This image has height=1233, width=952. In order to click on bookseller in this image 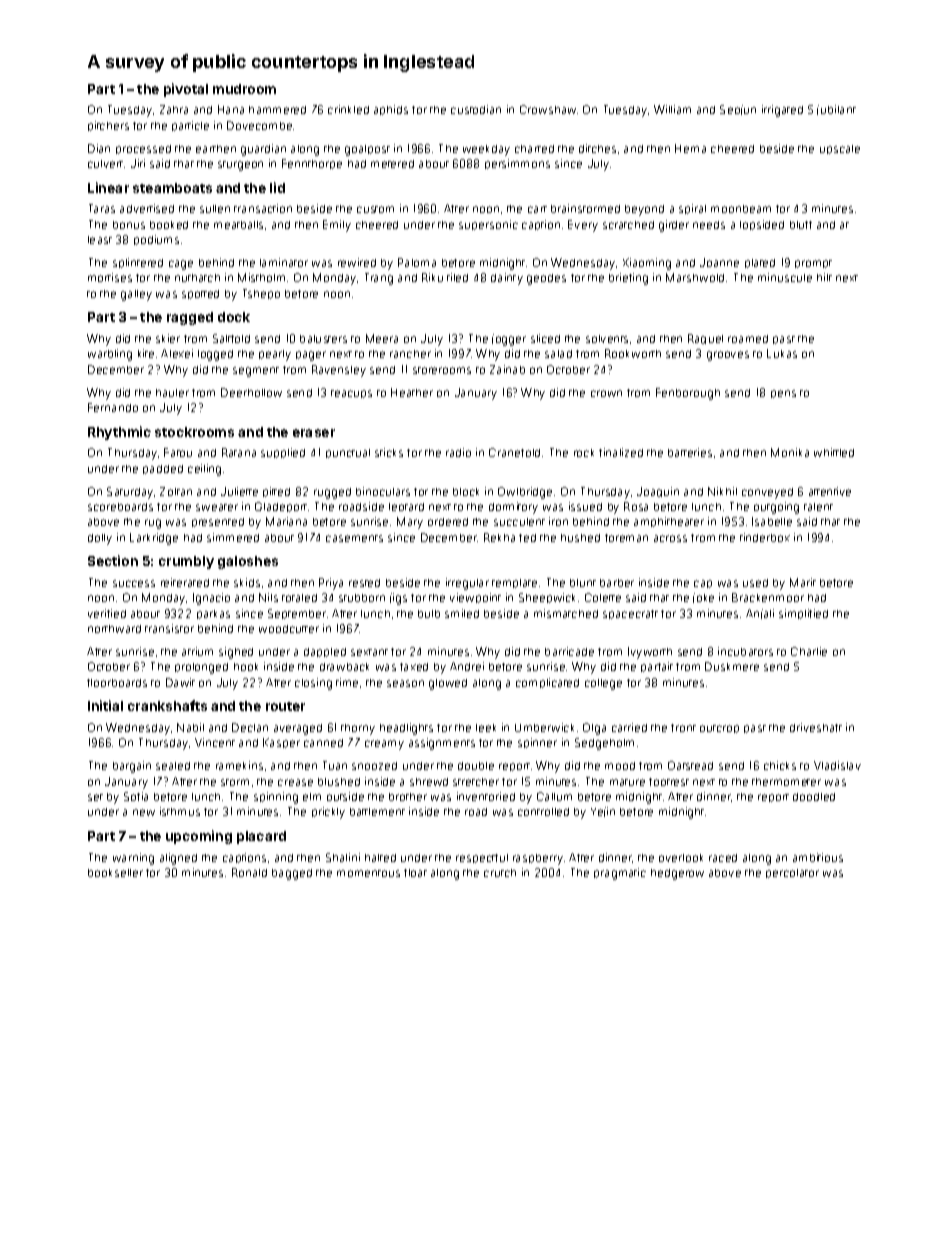, I will do `click(115, 873)`.
